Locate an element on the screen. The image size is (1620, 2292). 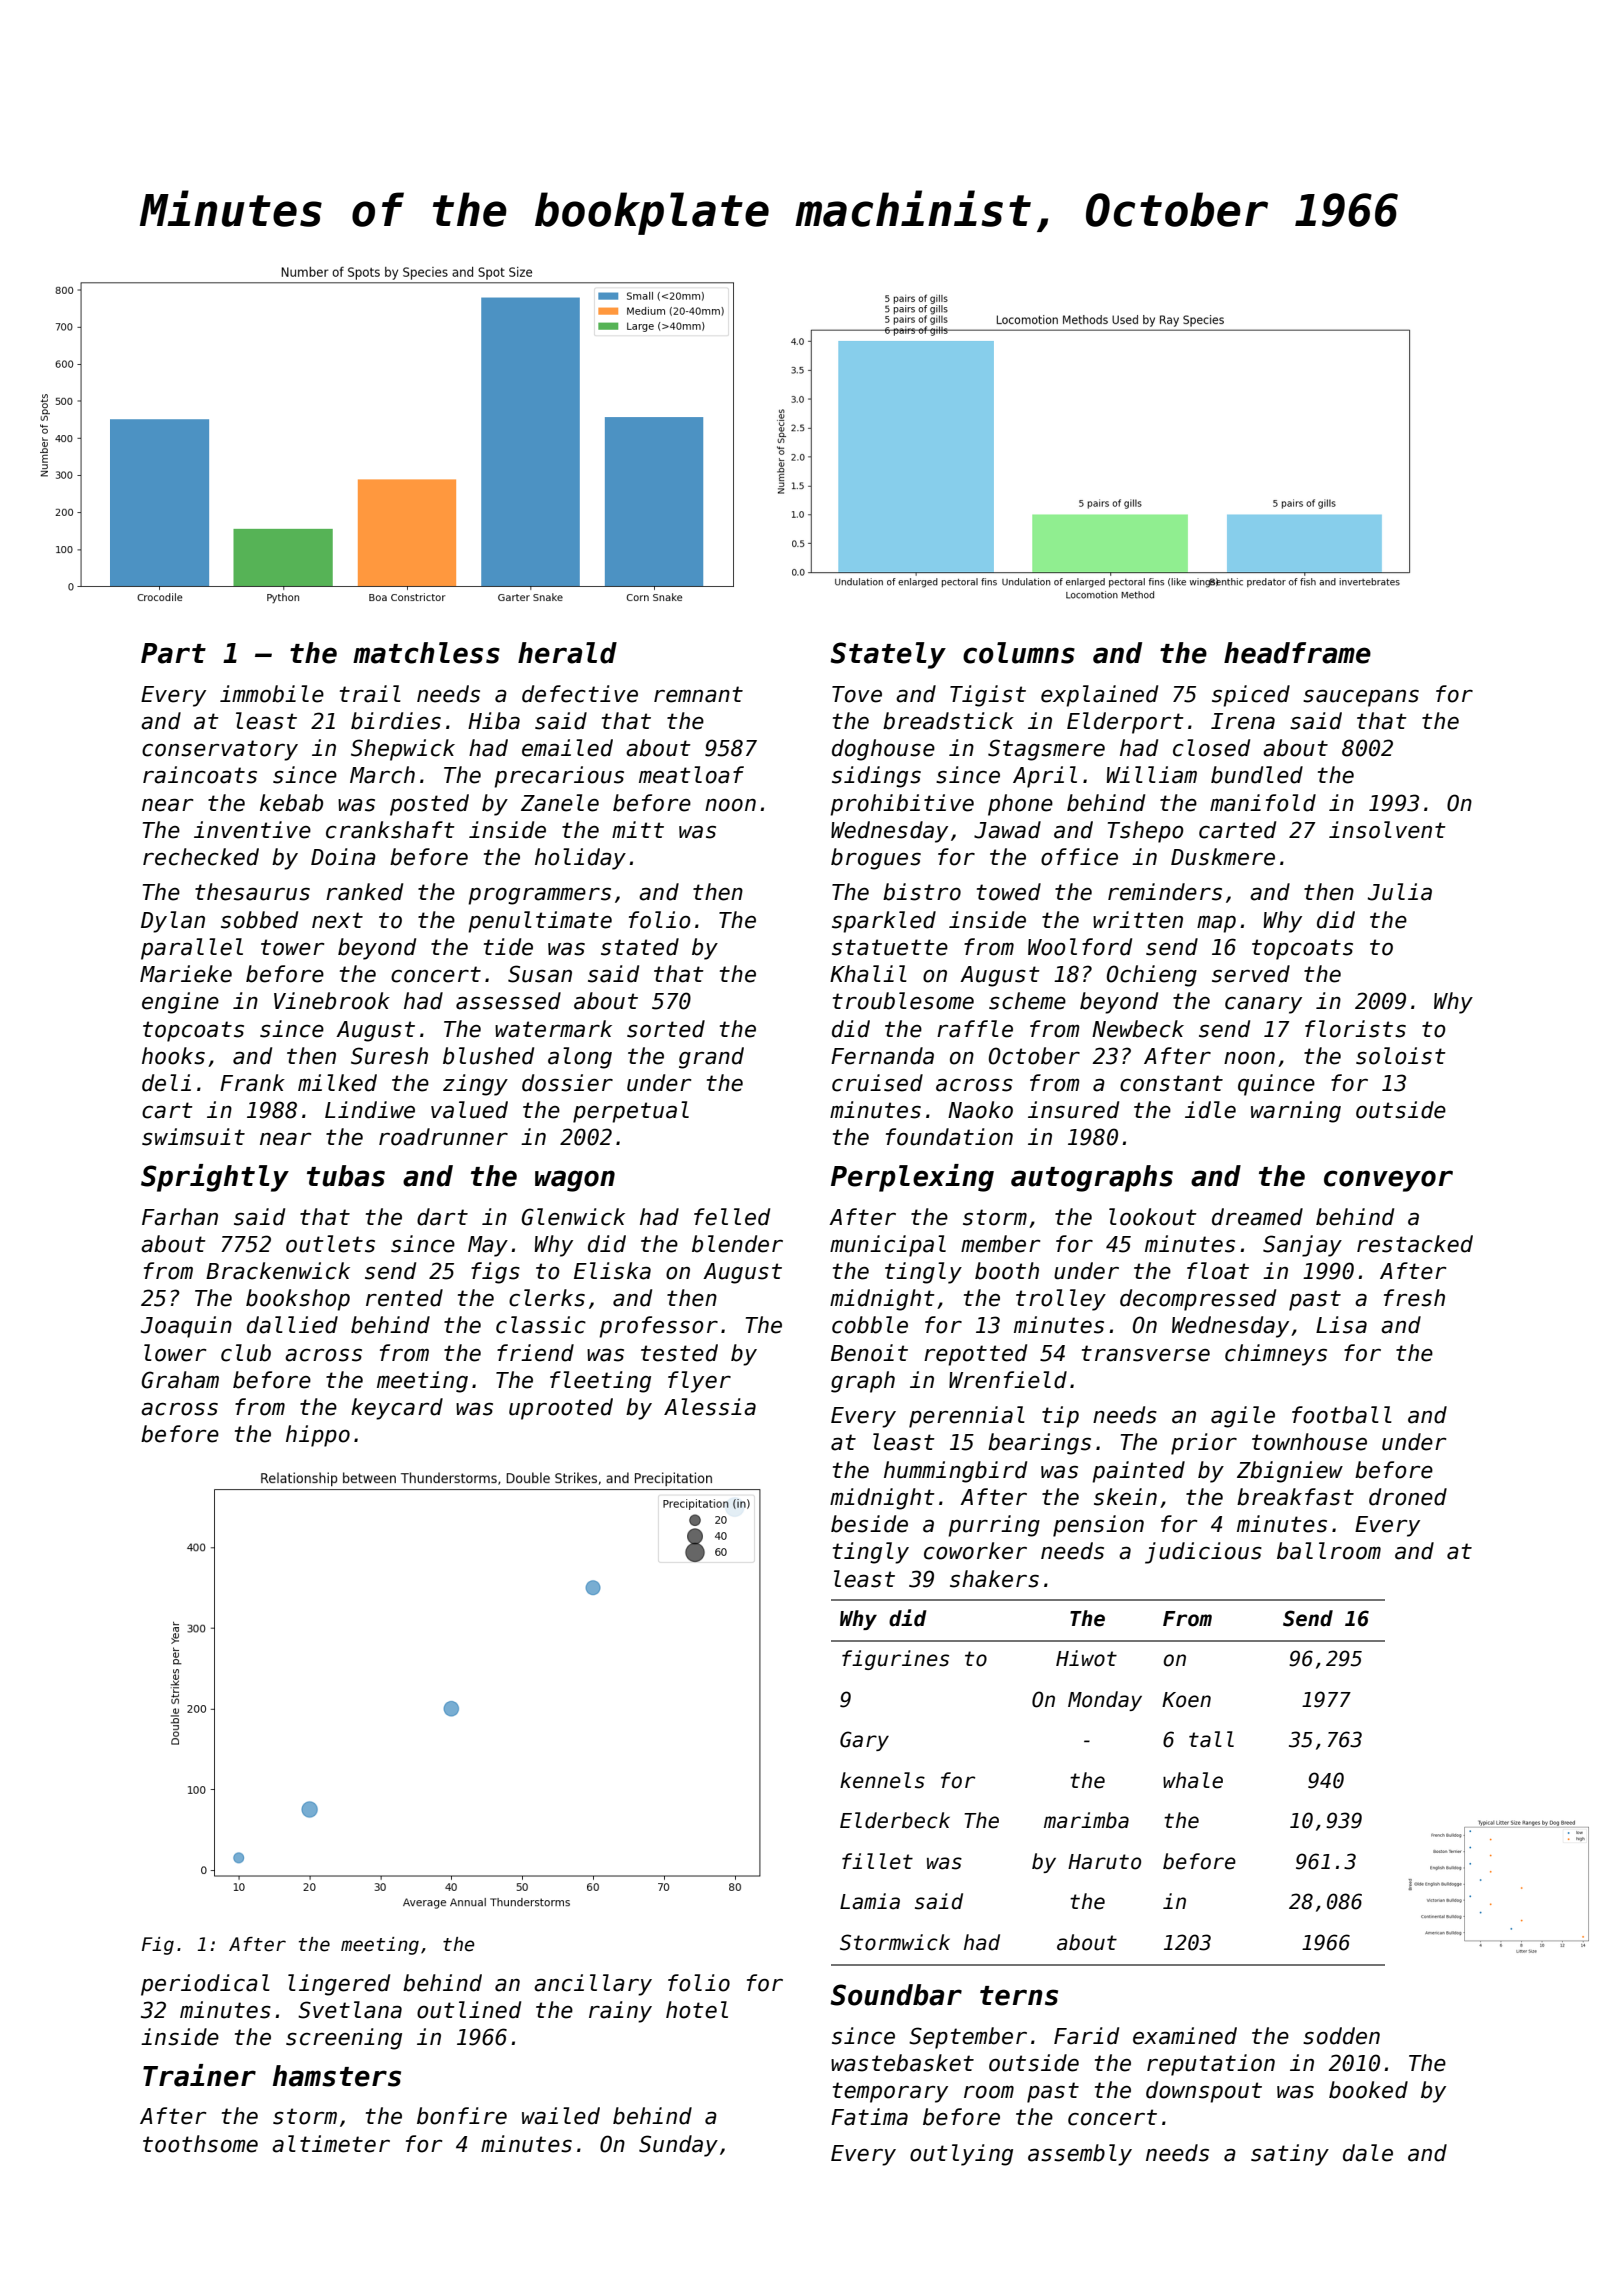
Stately is located at coordinates (888, 655).
